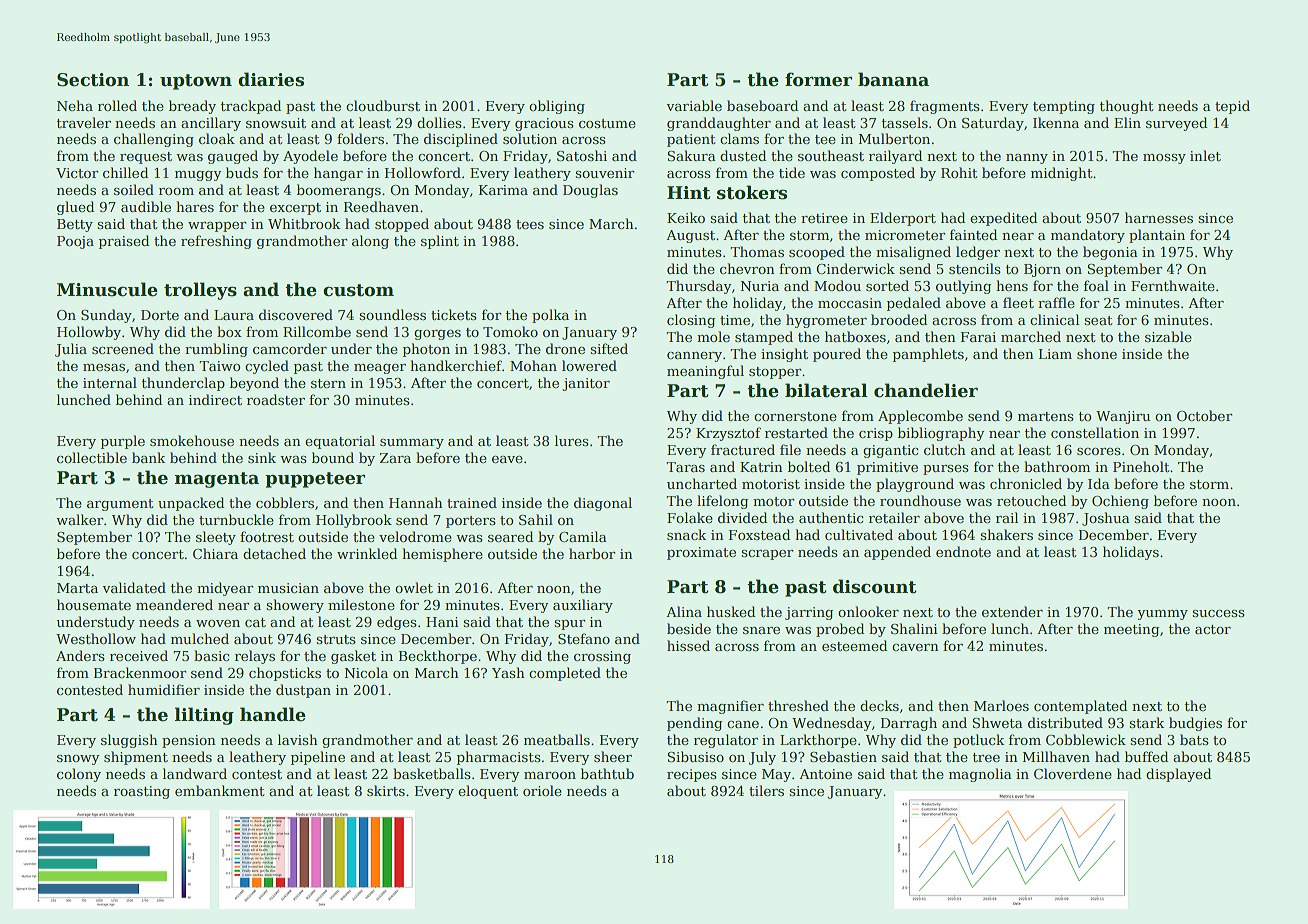  Describe the element at coordinates (1080, 707) in the page. I see `contemplated` at that location.
